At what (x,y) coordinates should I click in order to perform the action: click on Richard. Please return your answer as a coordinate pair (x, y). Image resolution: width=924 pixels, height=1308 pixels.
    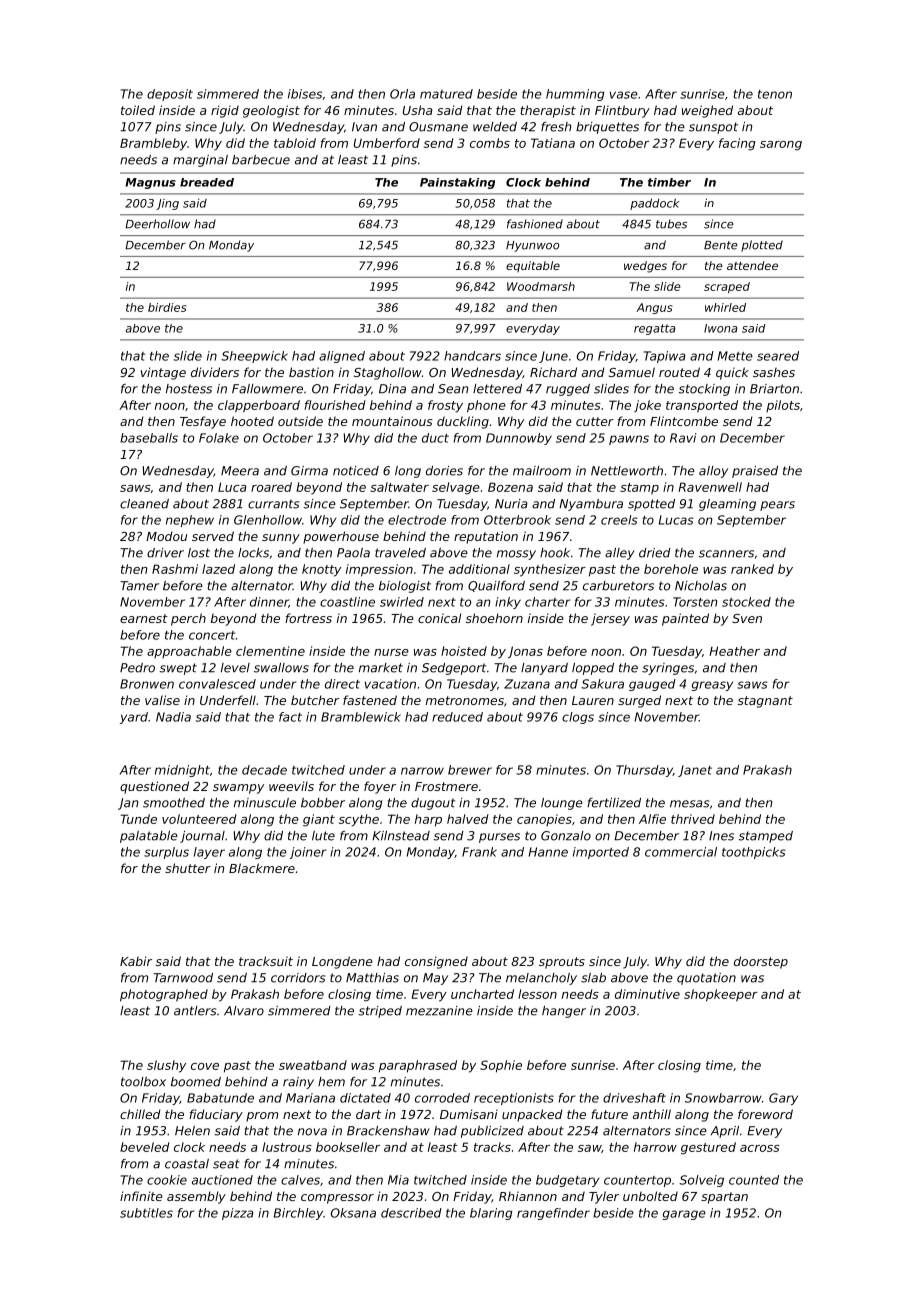
    Looking at the image, I should click on (553, 372).
